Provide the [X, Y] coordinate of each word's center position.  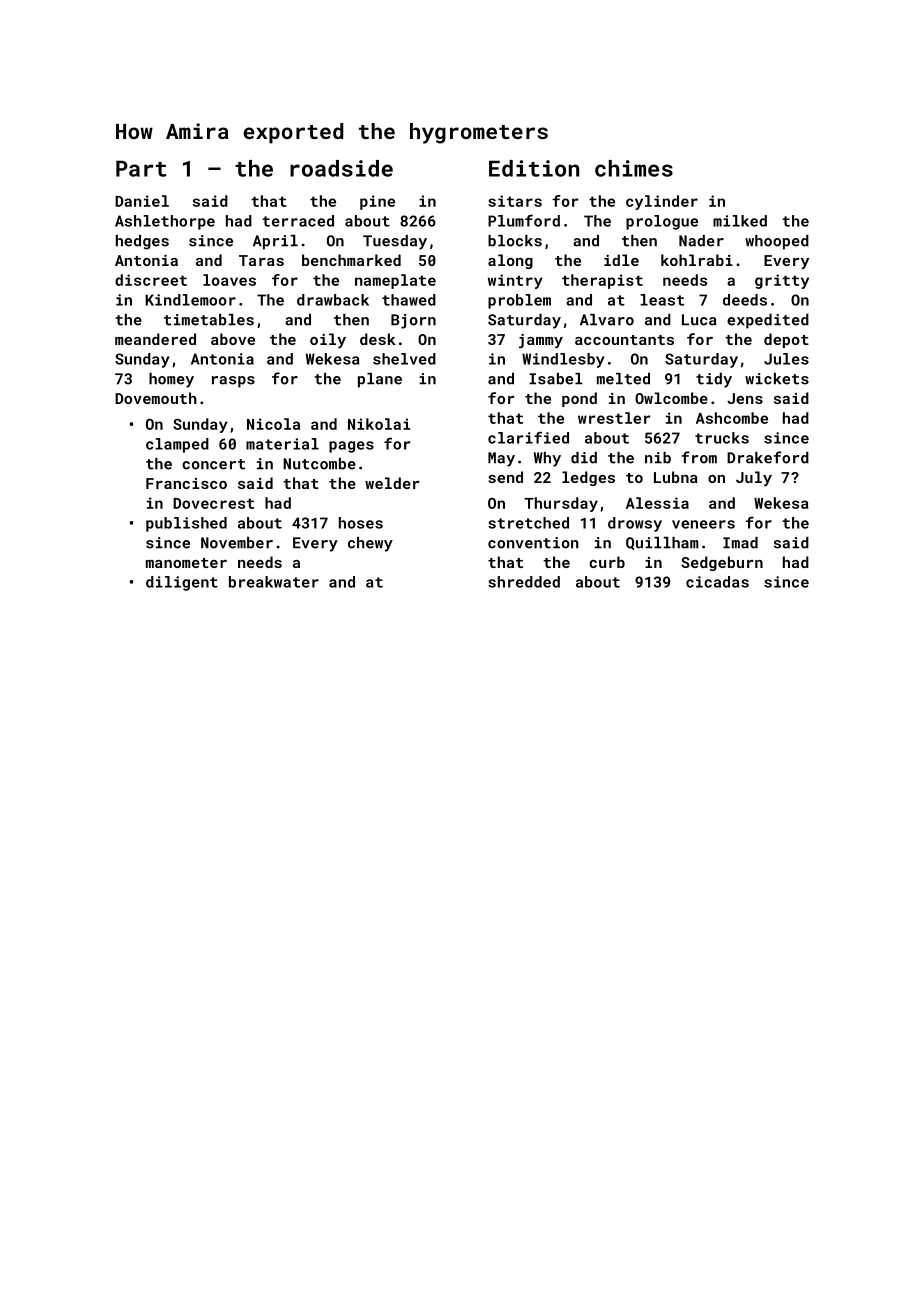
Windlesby [563, 360]
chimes [634, 168]
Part [141, 168]
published [186, 524]
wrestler [614, 418]
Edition [534, 168]
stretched [528, 523]
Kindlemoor [190, 300]
